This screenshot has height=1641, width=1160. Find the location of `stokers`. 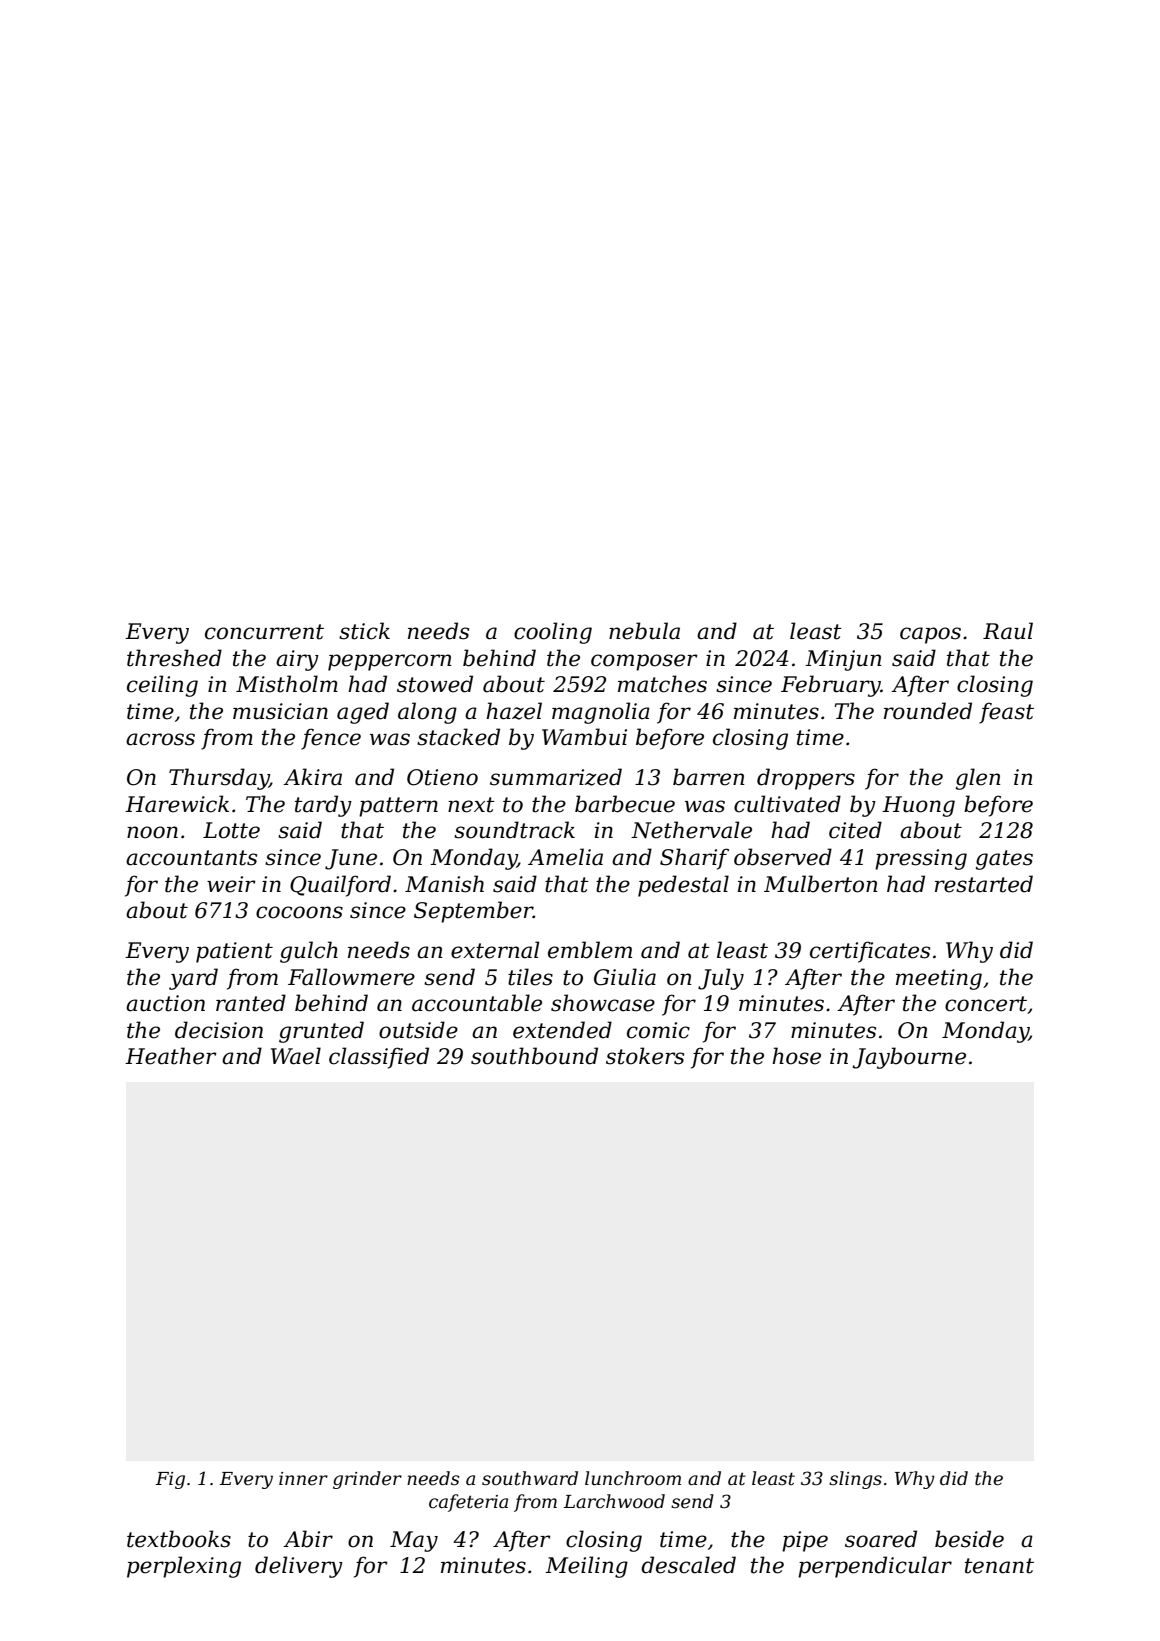

stokers is located at coordinates (645, 1056).
